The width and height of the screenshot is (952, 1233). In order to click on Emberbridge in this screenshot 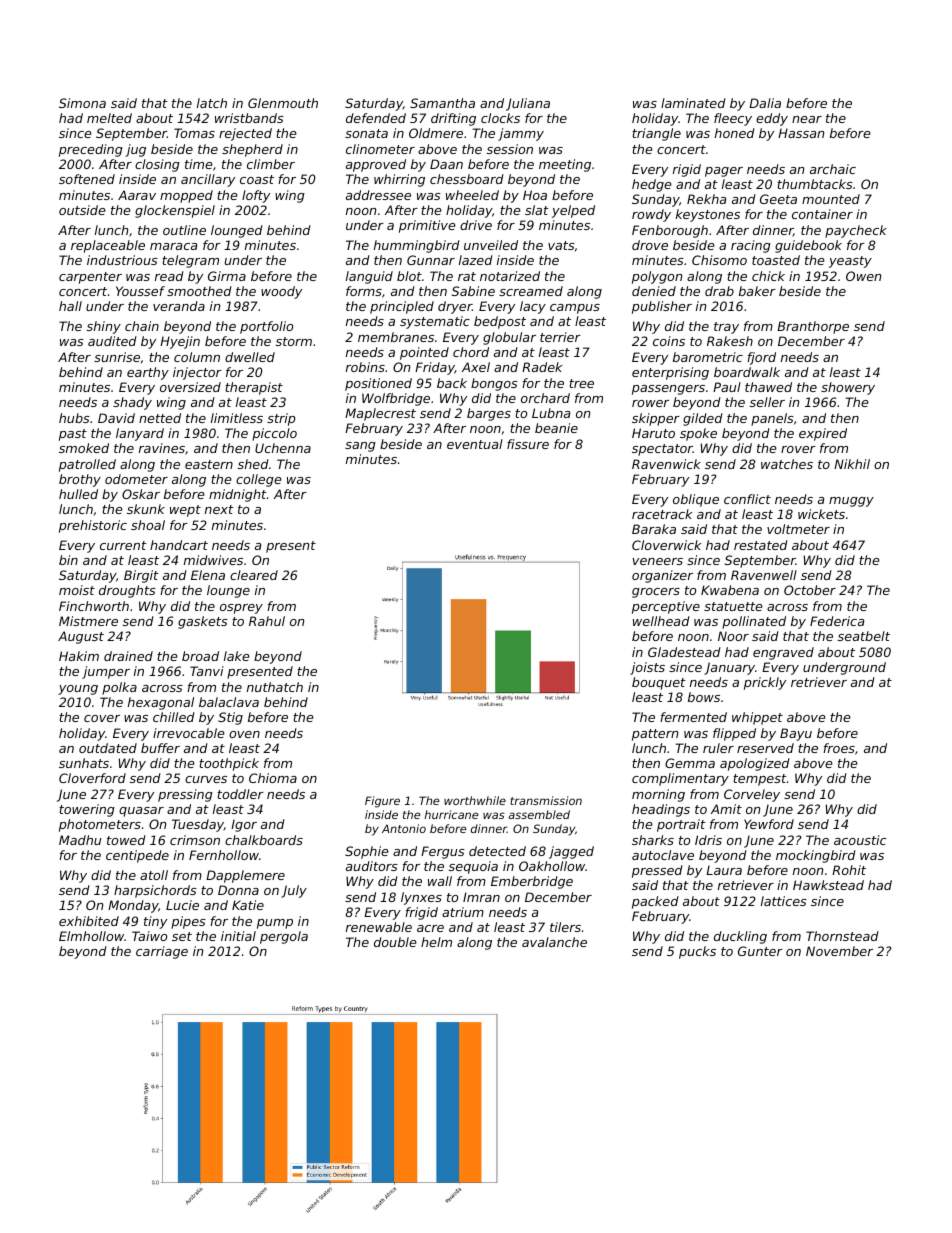, I will do `click(532, 882)`.
